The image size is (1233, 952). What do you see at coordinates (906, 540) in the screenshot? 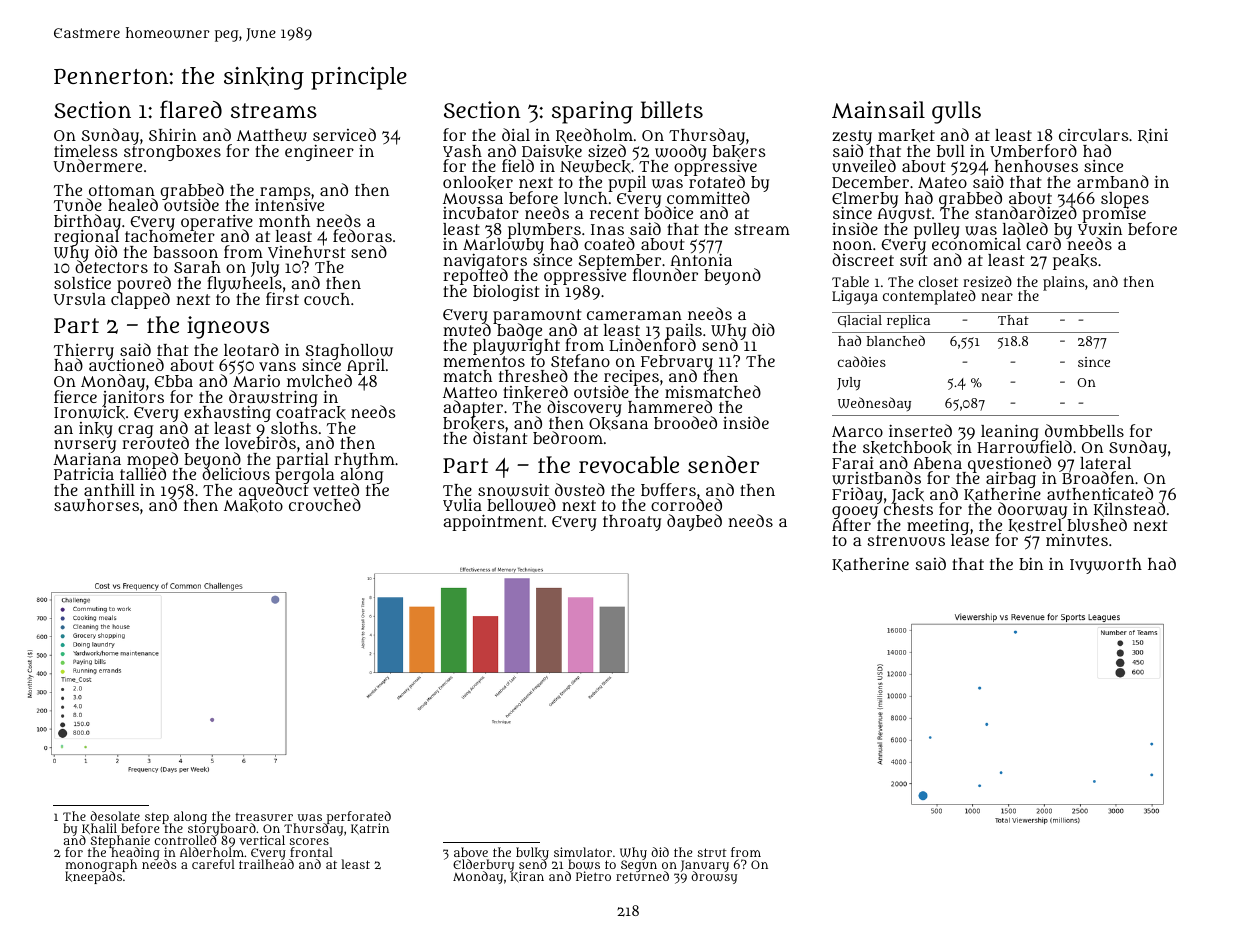
I see `strenuous` at bounding box center [906, 540].
